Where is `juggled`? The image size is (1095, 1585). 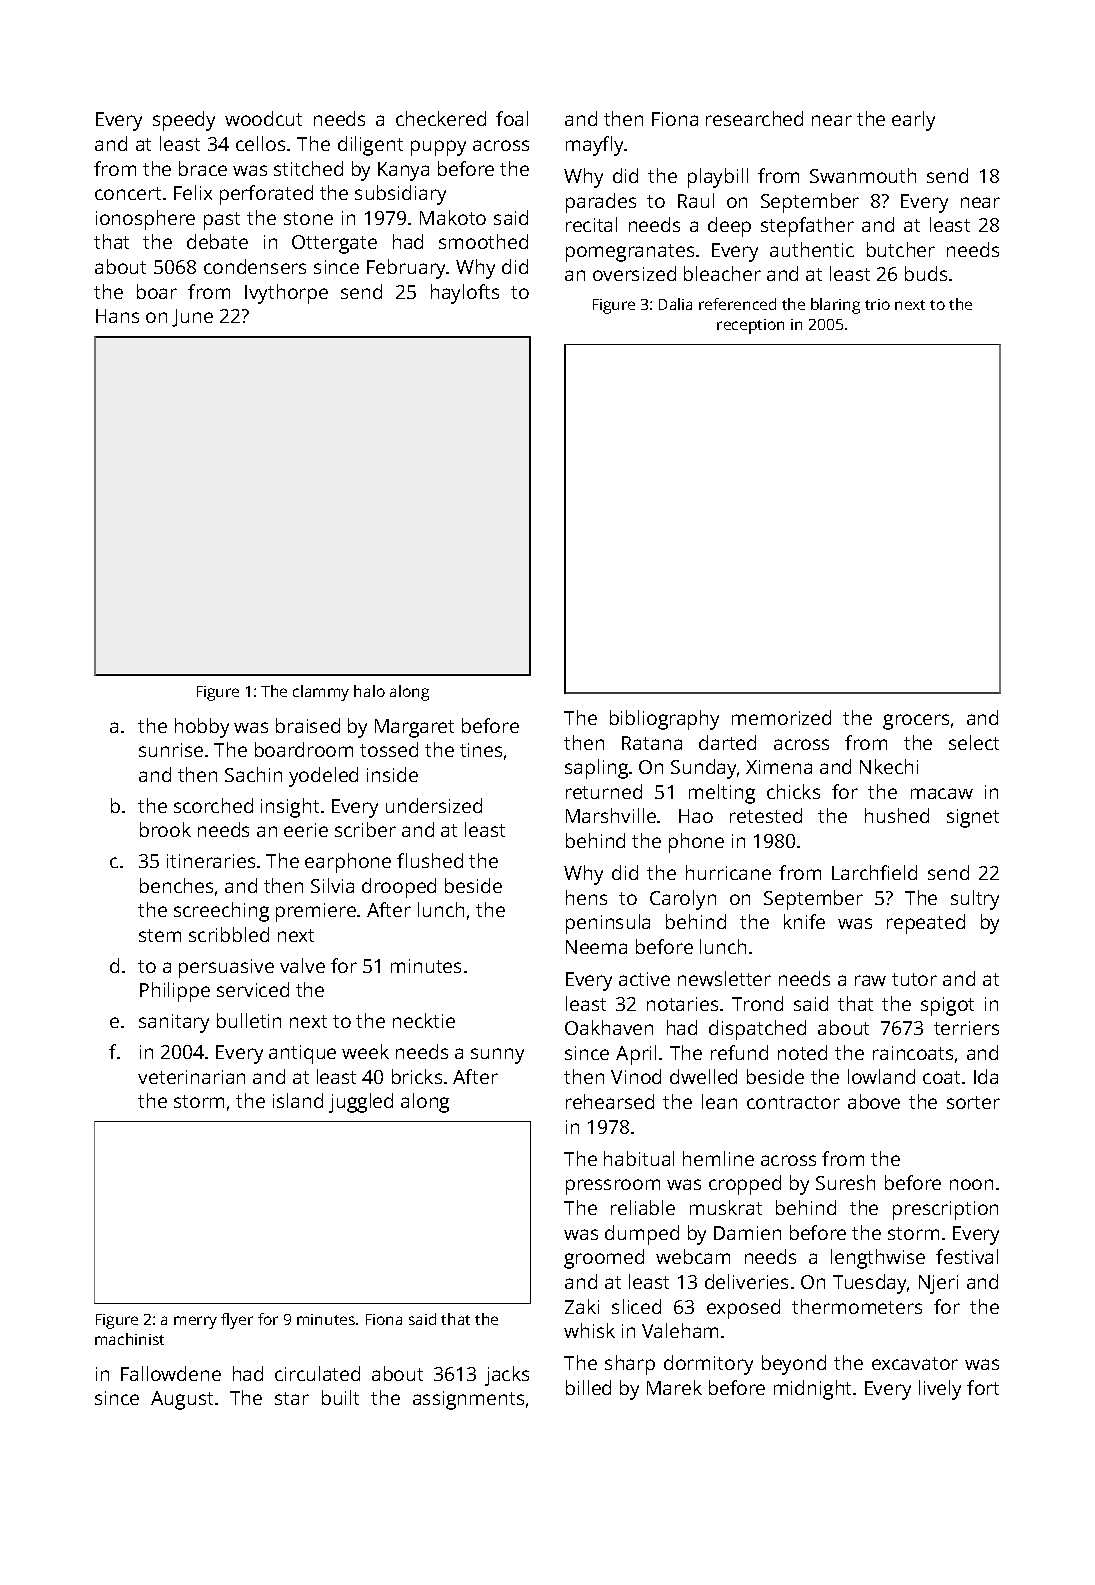 juggled is located at coordinates (361, 1103).
